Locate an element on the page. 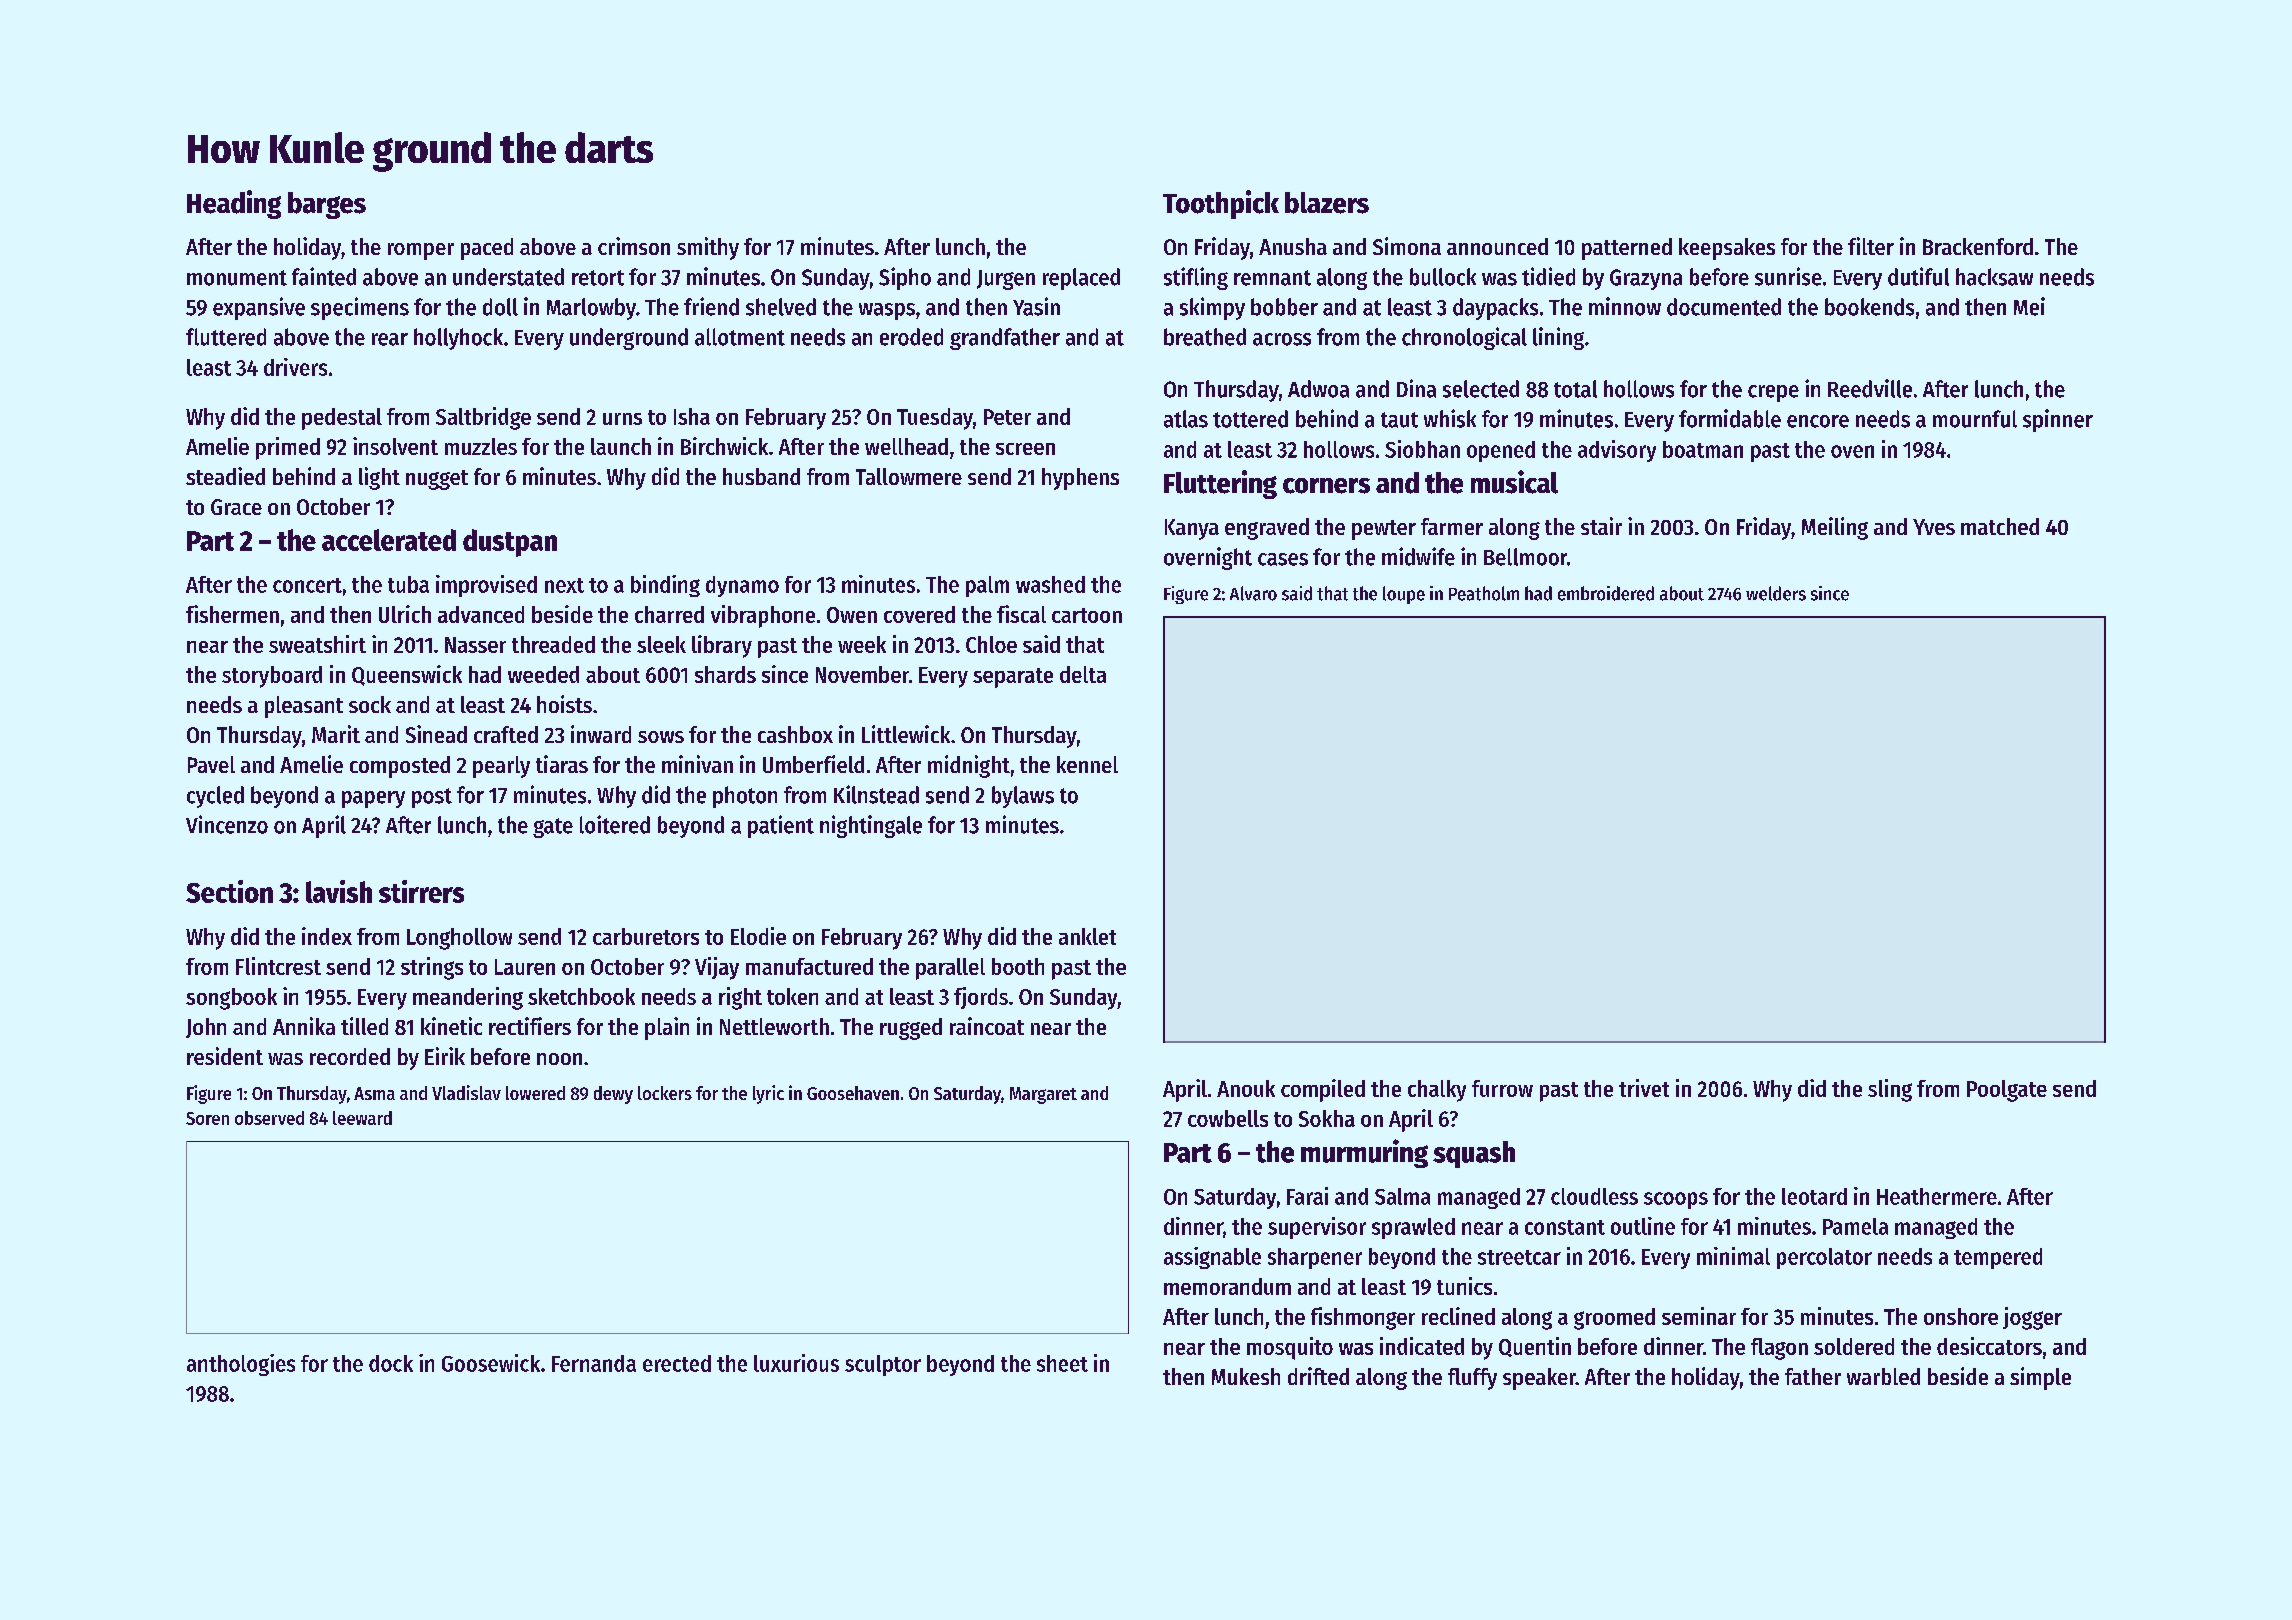 The height and width of the document is (1620, 2292). dock is located at coordinates (391, 1363).
